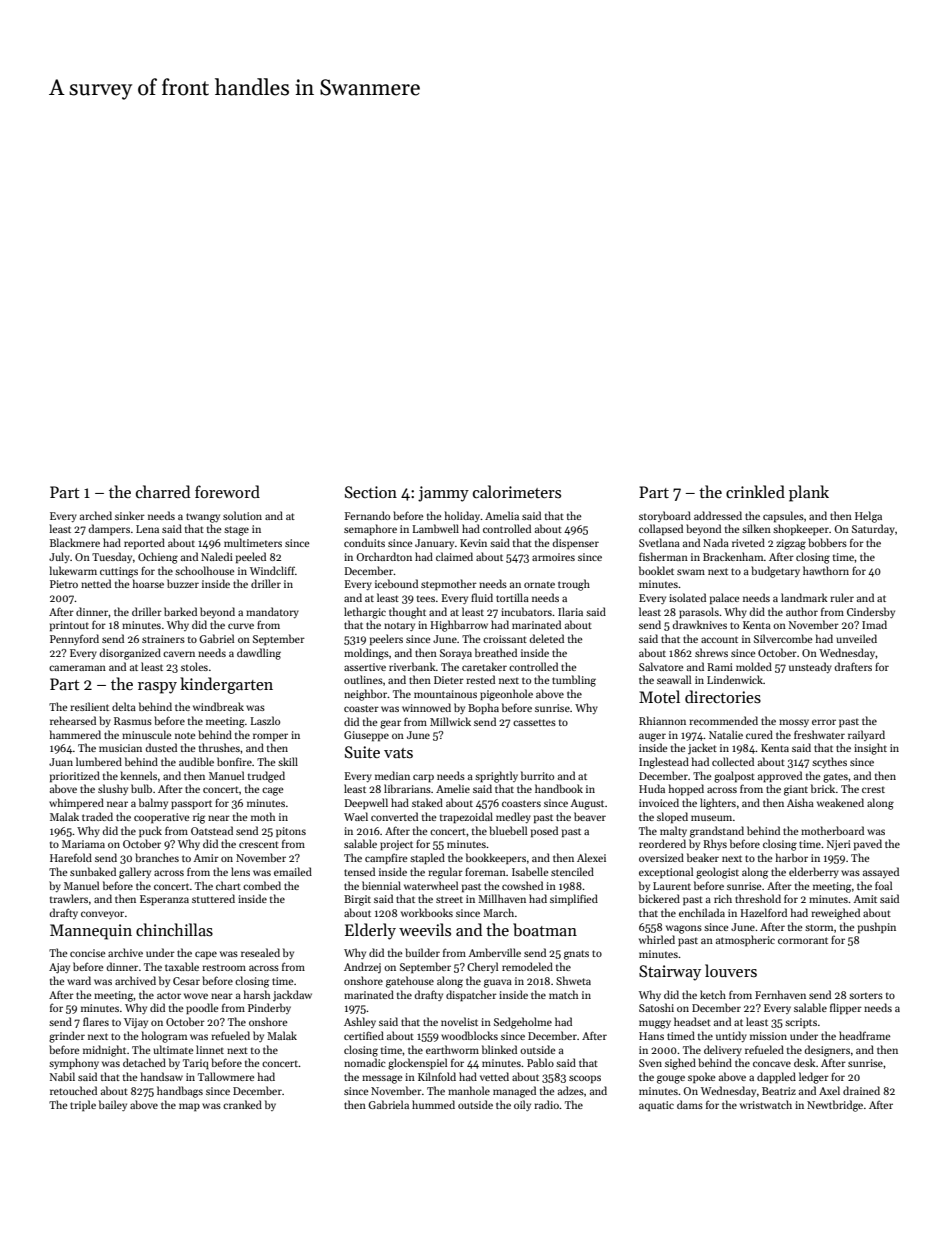  Describe the element at coordinates (135, 873) in the page. I see `gallery` at that location.
